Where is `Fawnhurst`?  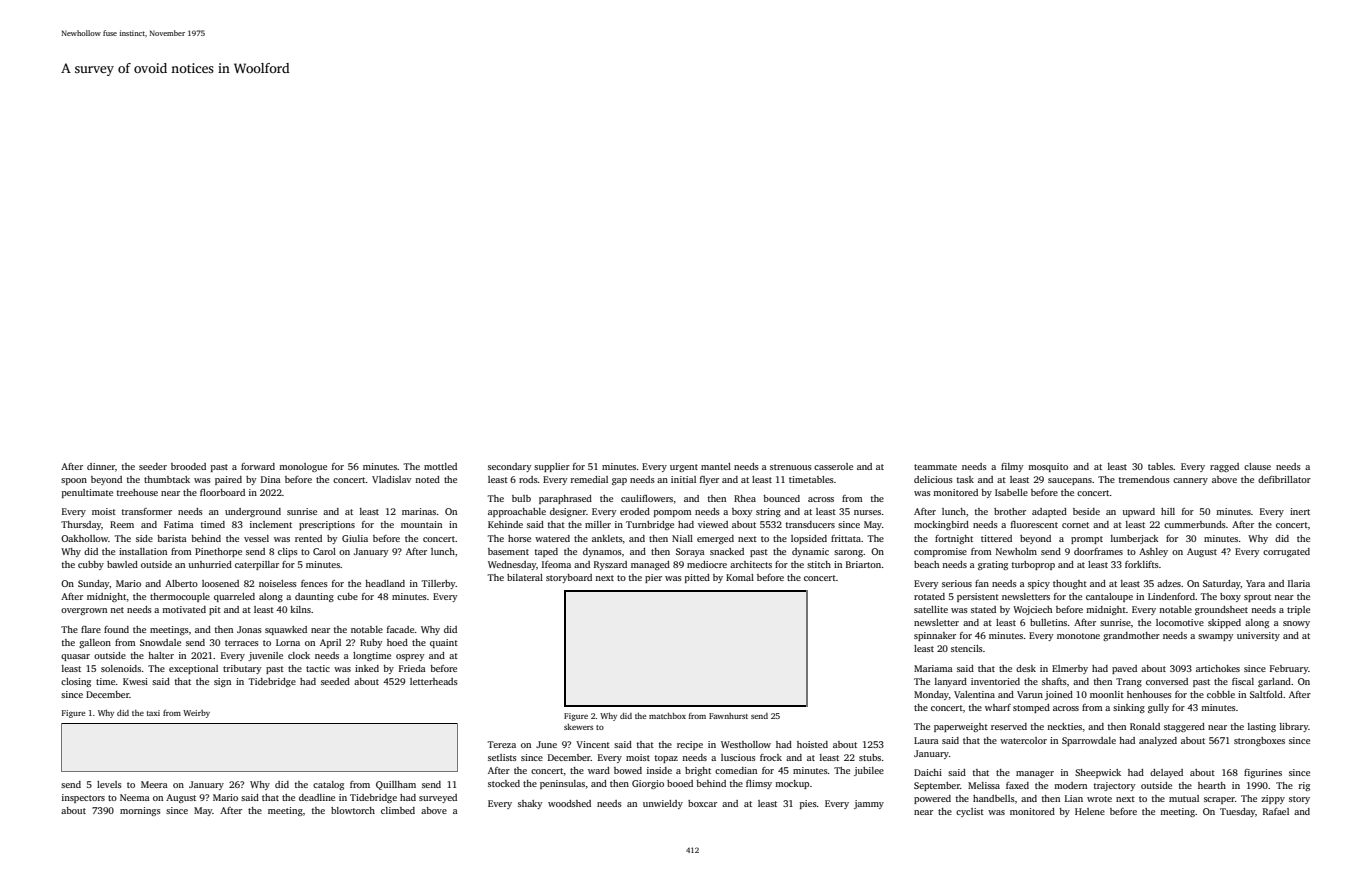 Fawnhurst is located at coordinates (728, 716).
